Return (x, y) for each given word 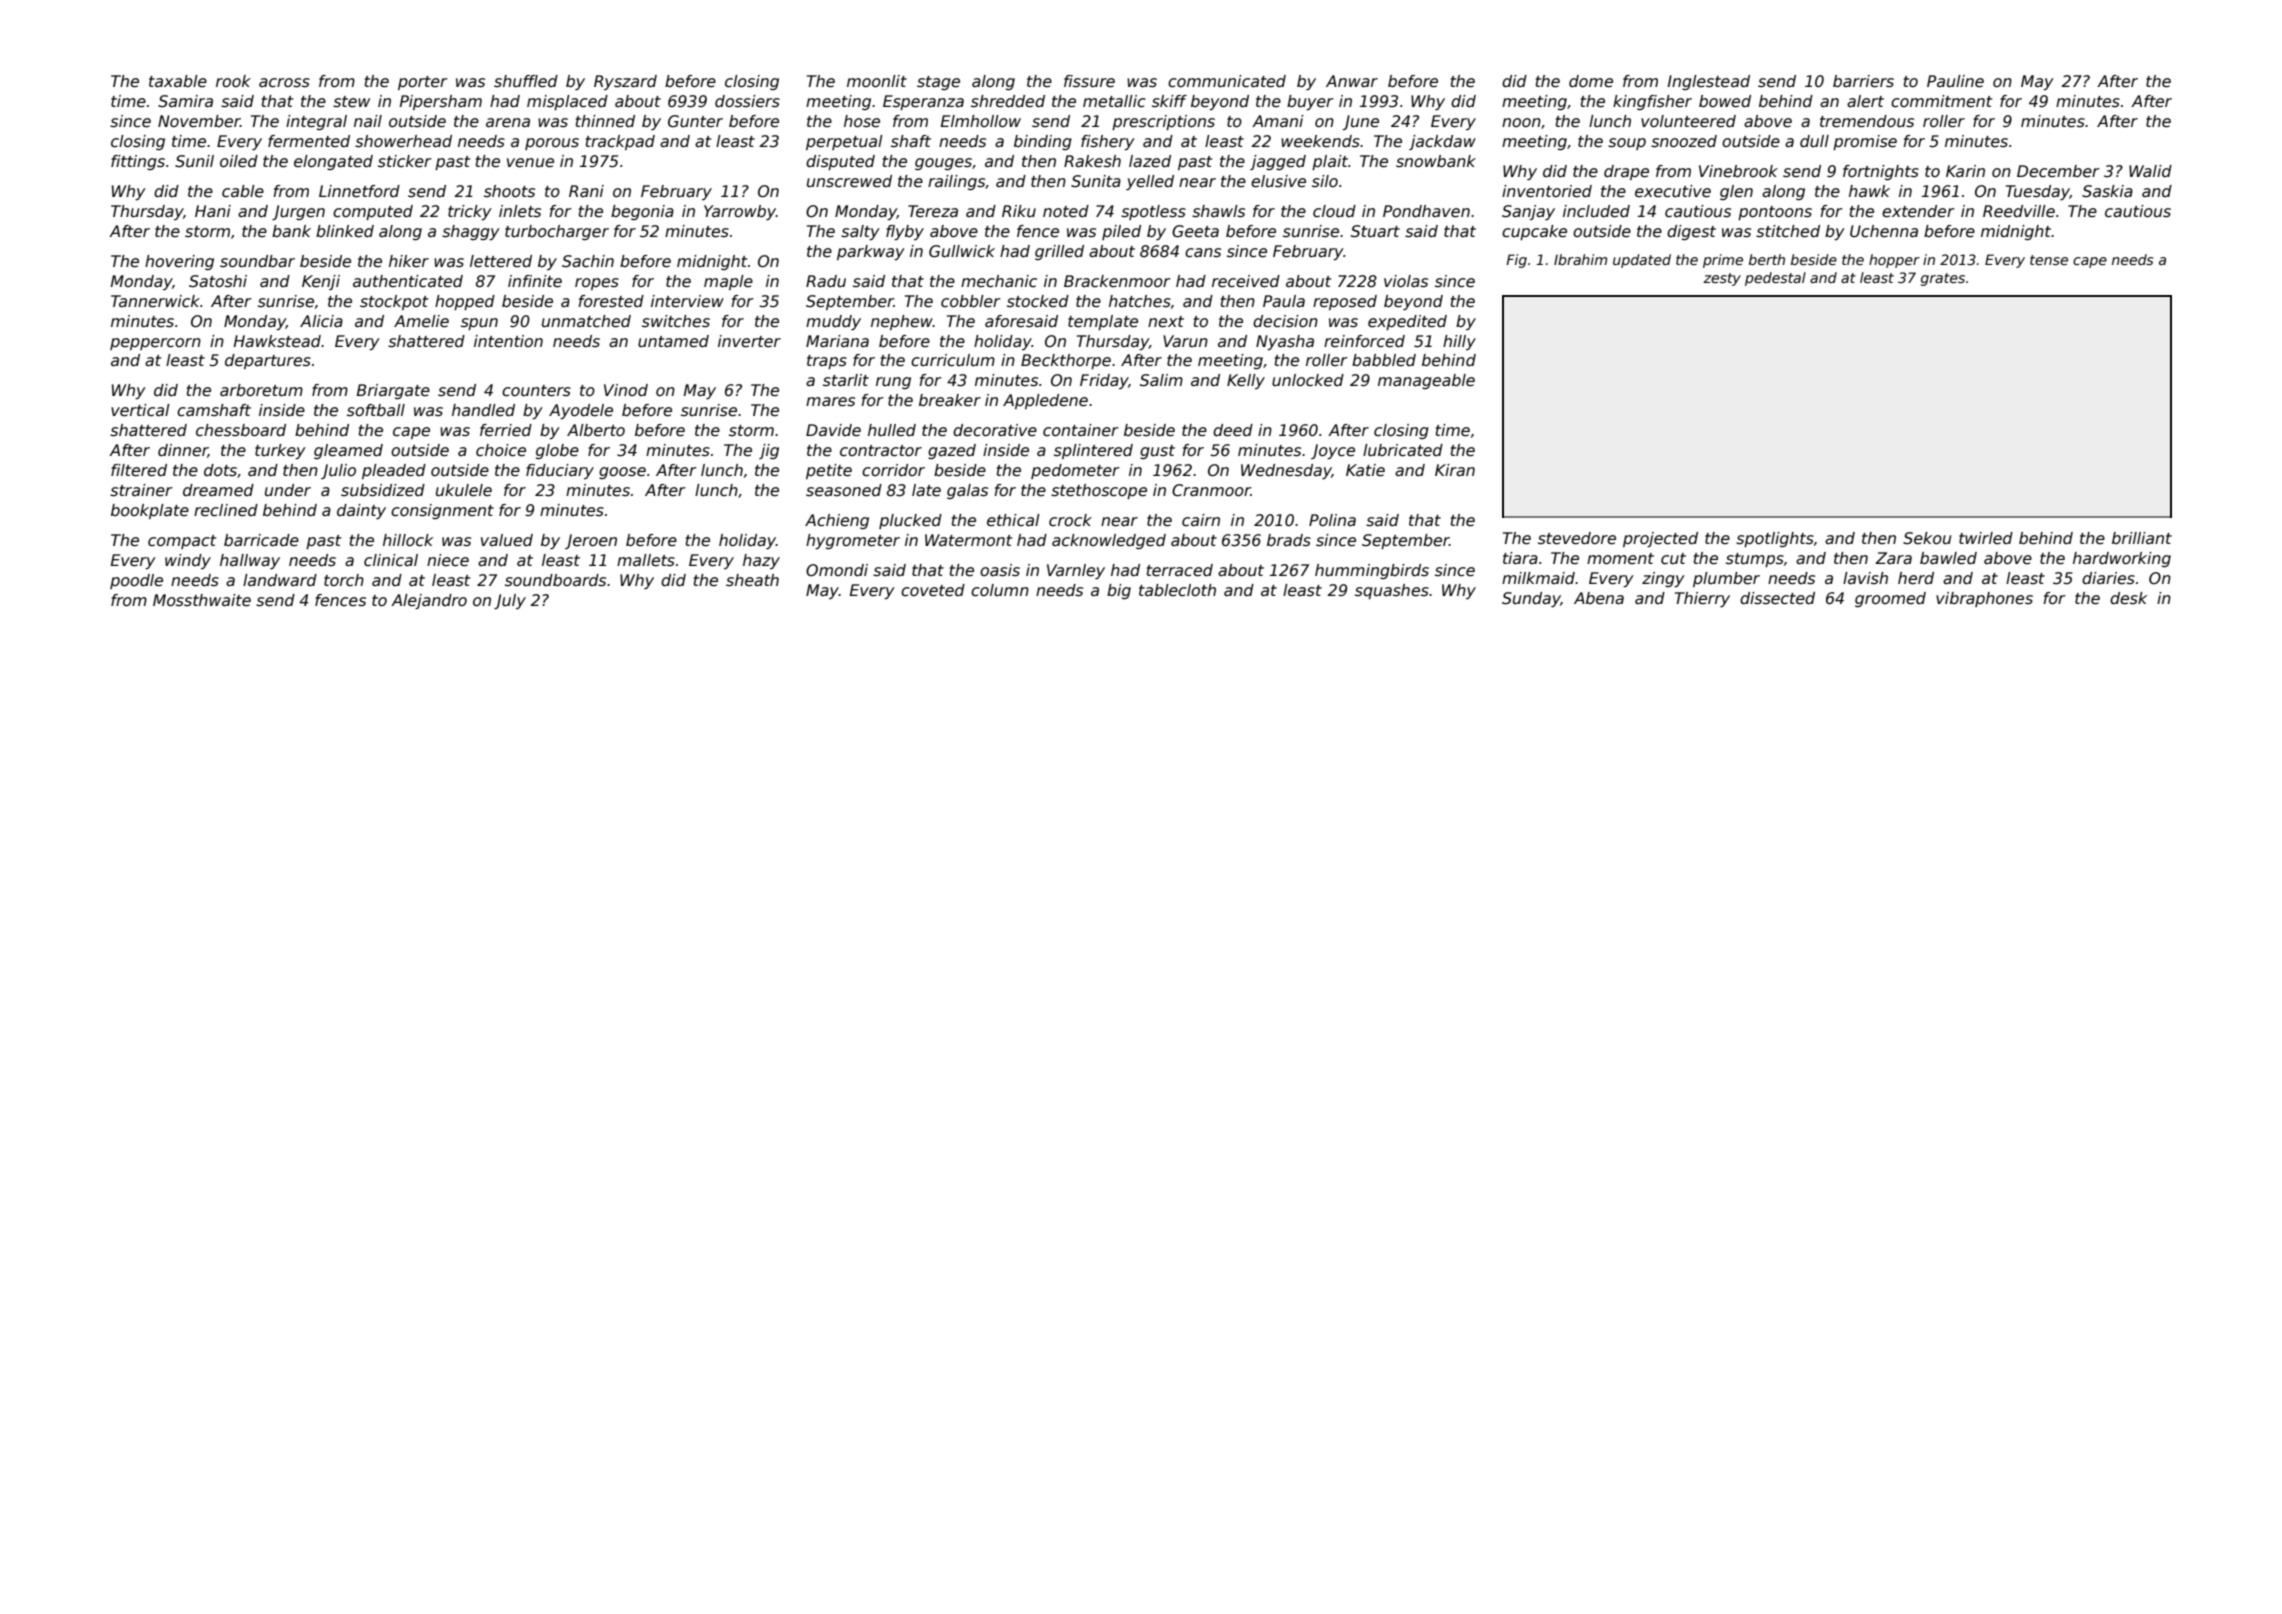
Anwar (1352, 81)
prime (1723, 261)
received (1246, 281)
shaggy (471, 232)
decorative (995, 430)
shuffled (526, 81)
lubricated (1403, 450)
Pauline (1955, 81)
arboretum (261, 390)
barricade (261, 540)
